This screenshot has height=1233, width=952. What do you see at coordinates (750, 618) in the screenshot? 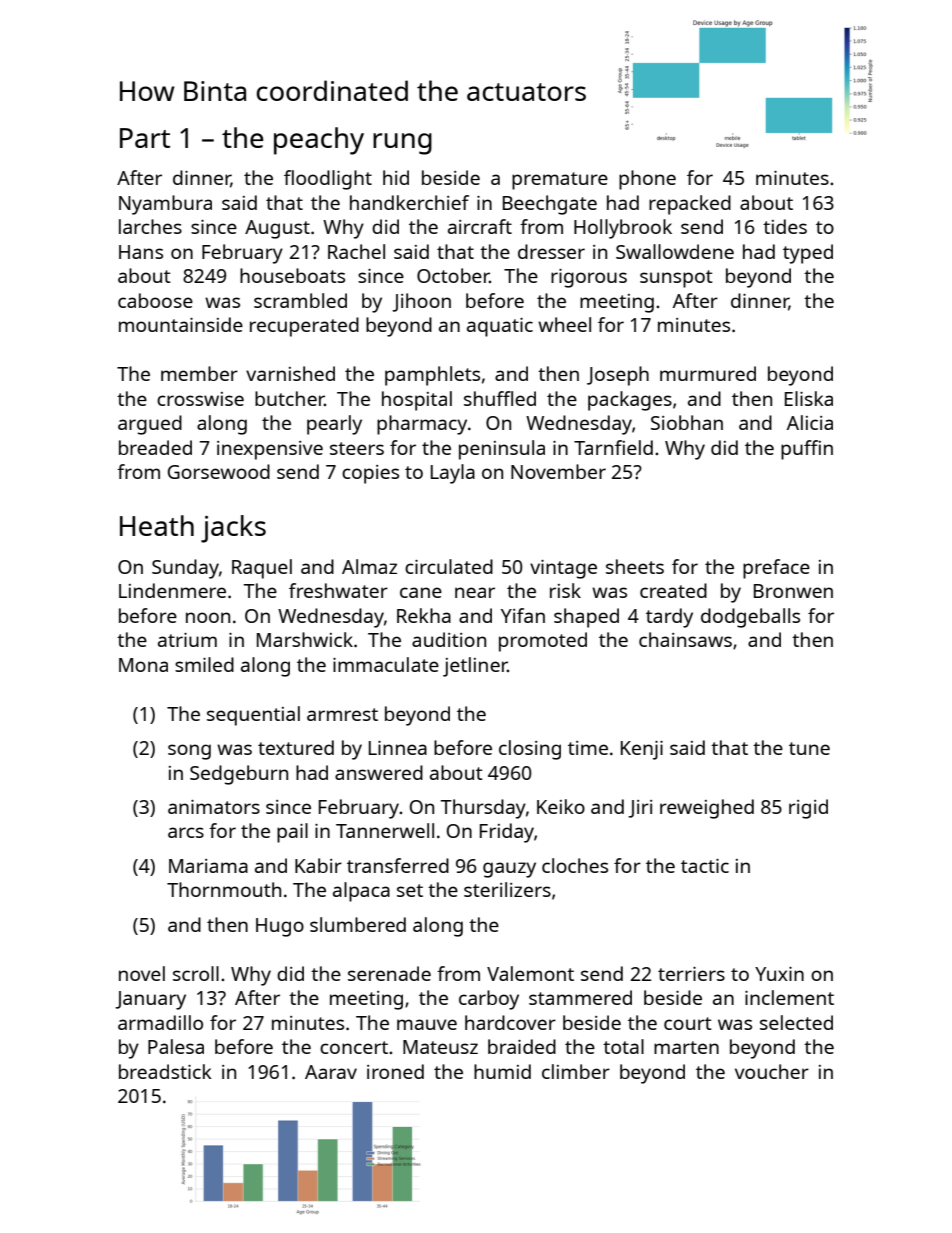
I see `dodgeballs` at bounding box center [750, 618].
